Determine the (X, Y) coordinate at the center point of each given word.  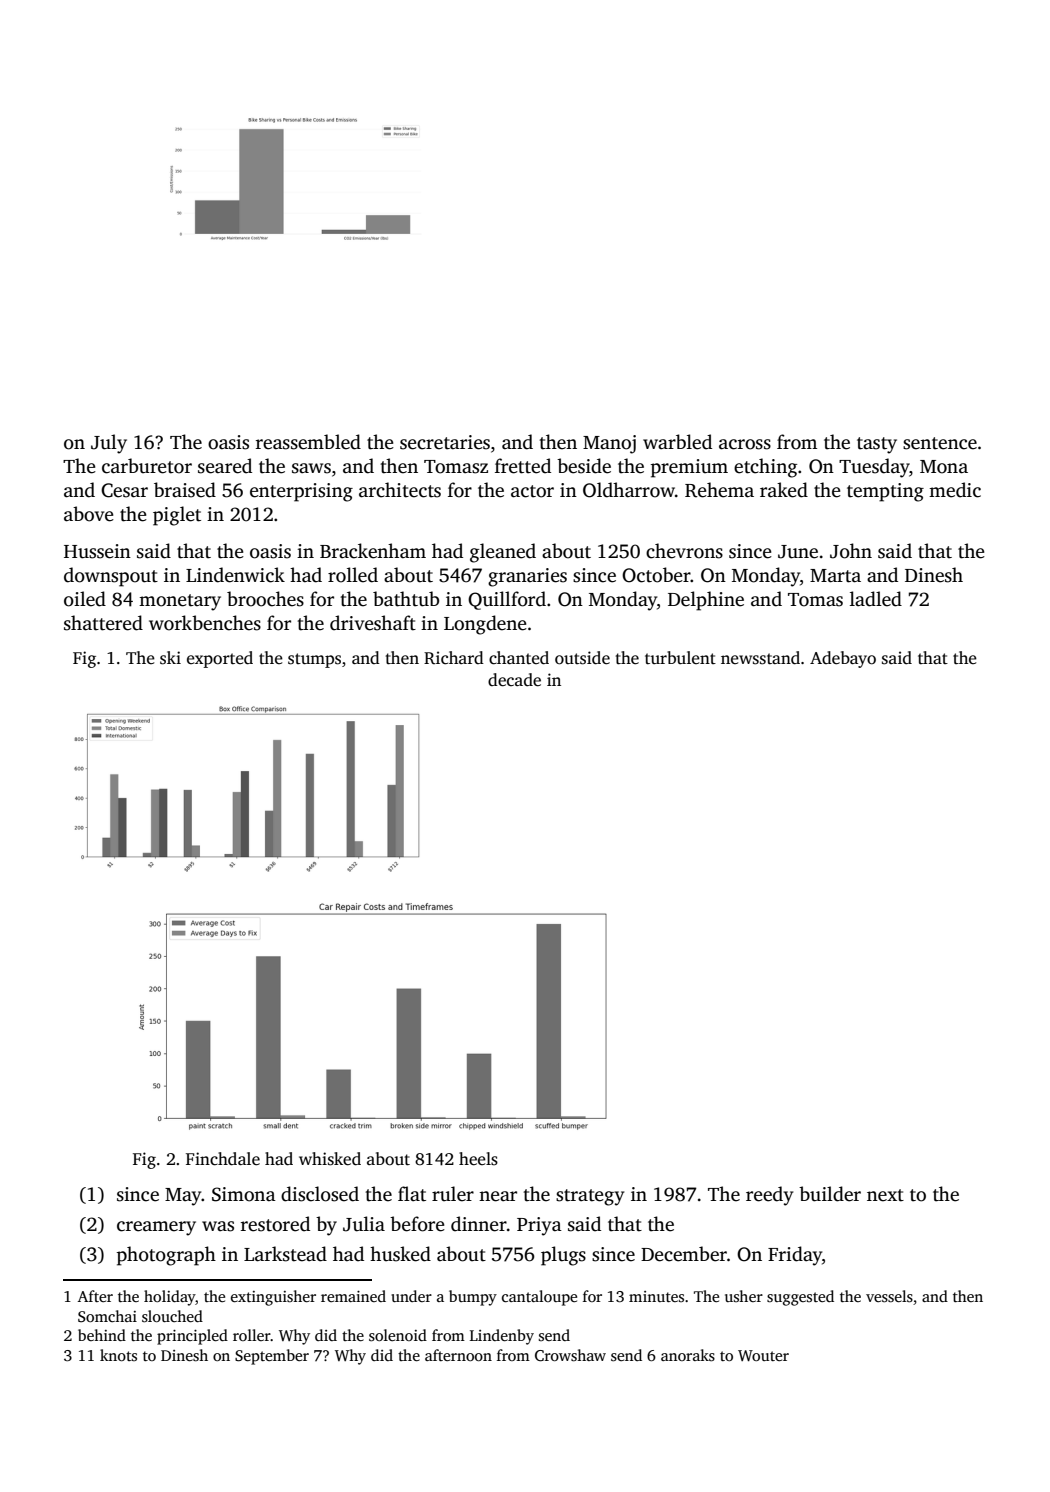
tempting (885, 492)
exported (220, 659)
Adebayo (843, 659)
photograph (166, 1256)
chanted (519, 658)
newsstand (760, 658)
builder (830, 1194)
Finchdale (223, 1159)
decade (514, 680)
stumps (314, 660)
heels (478, 1159)
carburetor (147, 466)
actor (532, 491)
